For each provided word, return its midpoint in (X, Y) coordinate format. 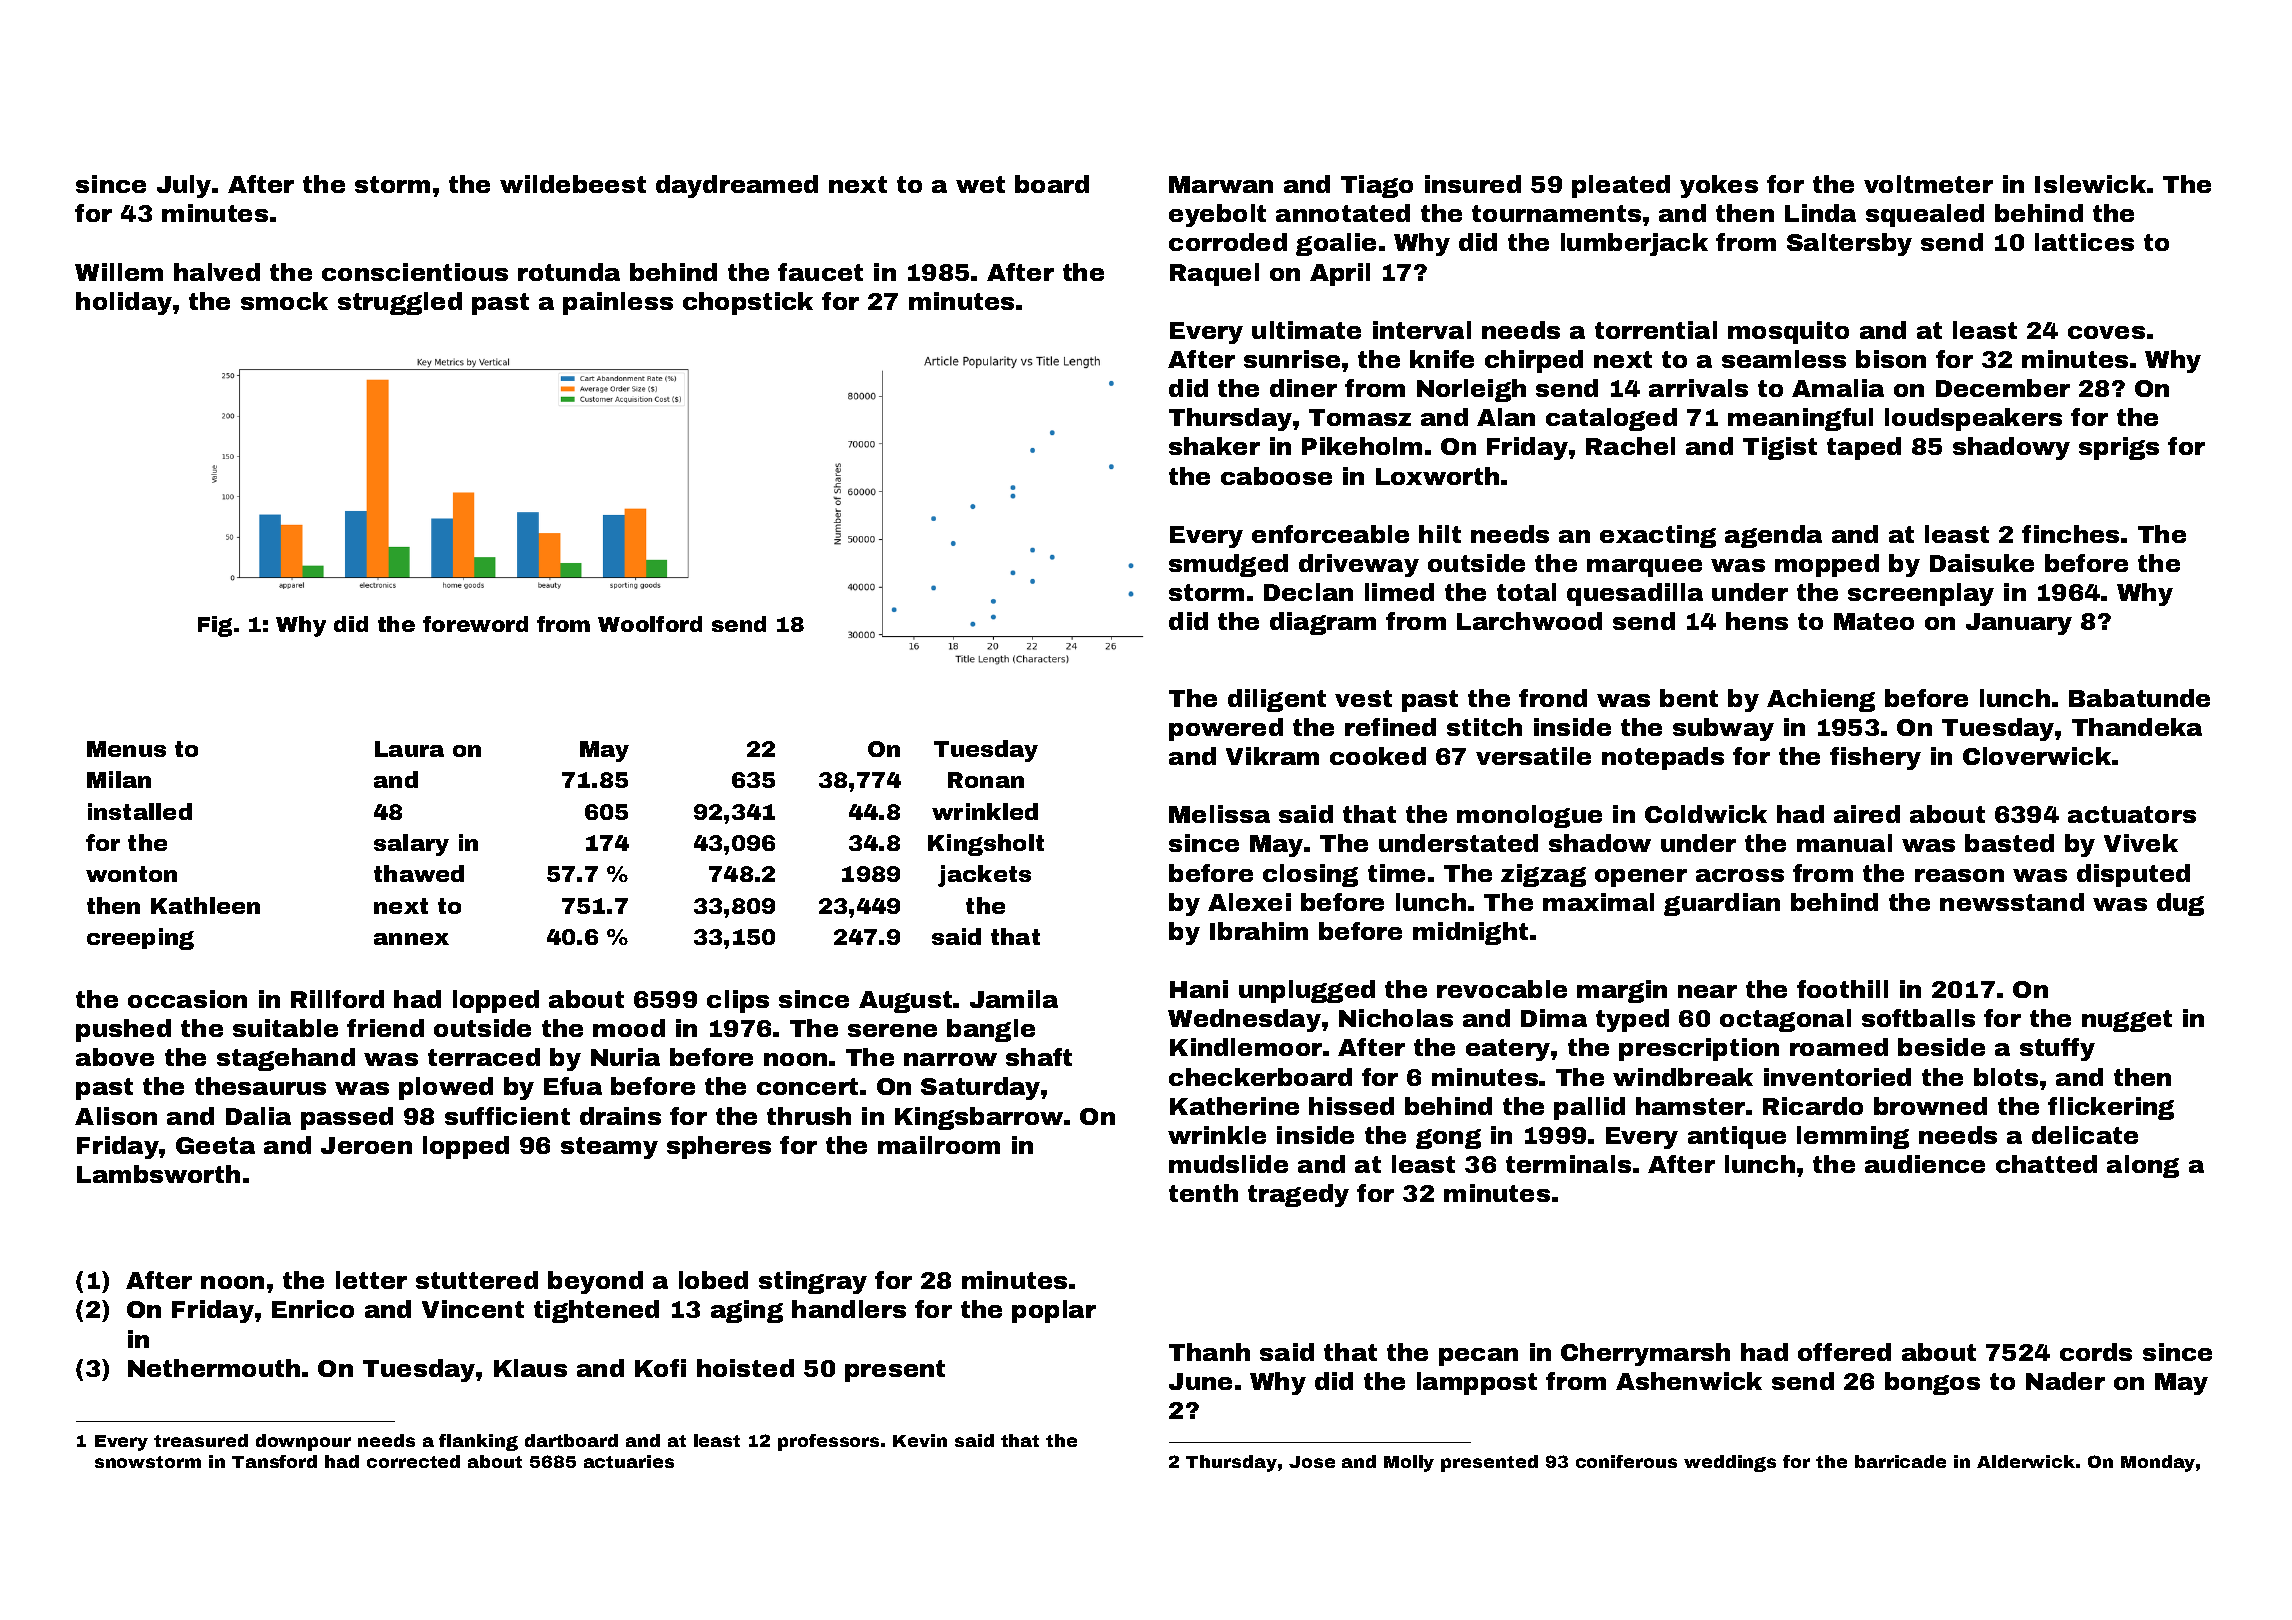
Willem (119, 272)
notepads (1663, 758)
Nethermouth (214, 1368)
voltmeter (1928, 184)
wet (980, 184)
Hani (1199, 989)
